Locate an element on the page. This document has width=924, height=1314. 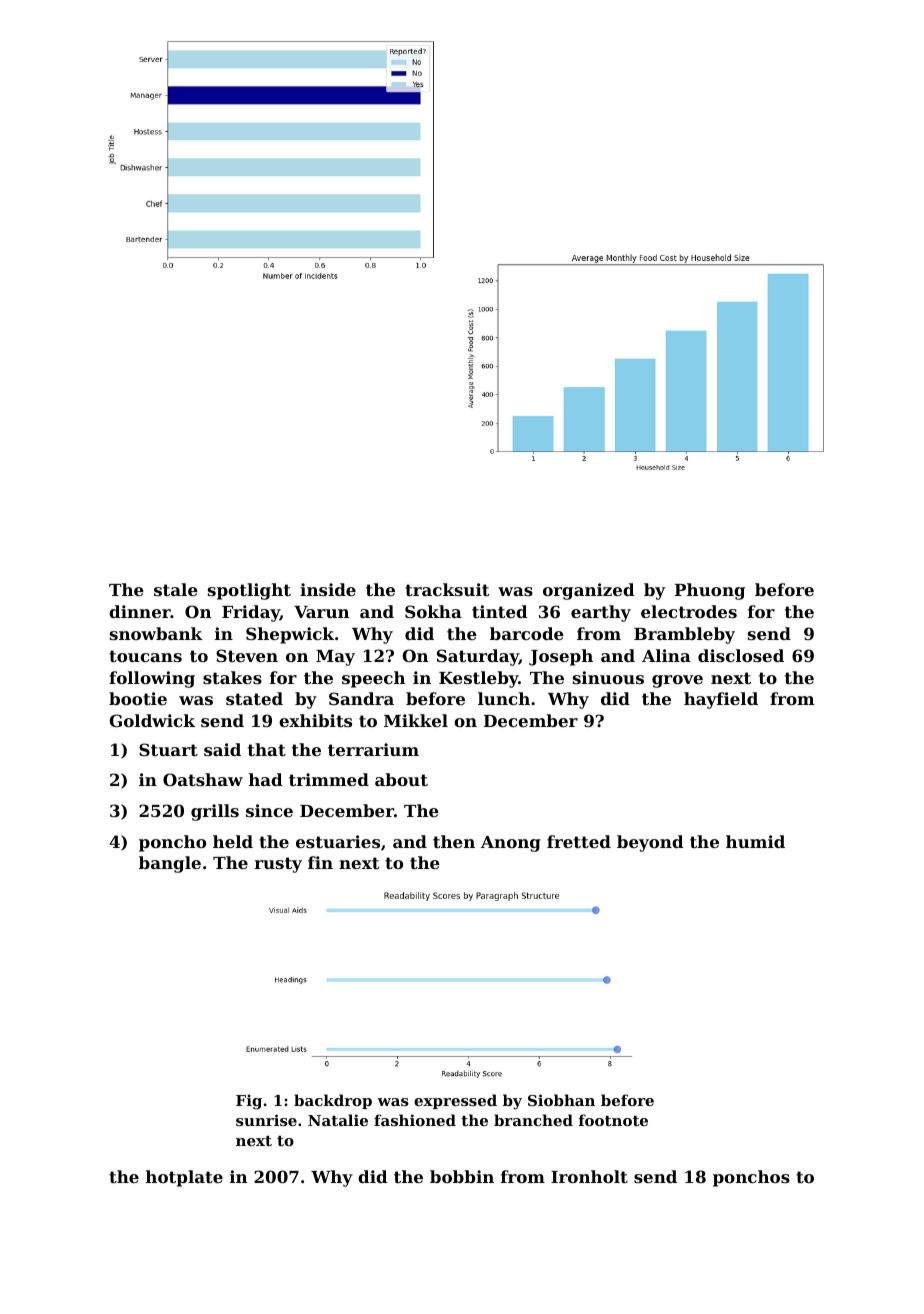
Alina is located at coordinates (666, 655).
